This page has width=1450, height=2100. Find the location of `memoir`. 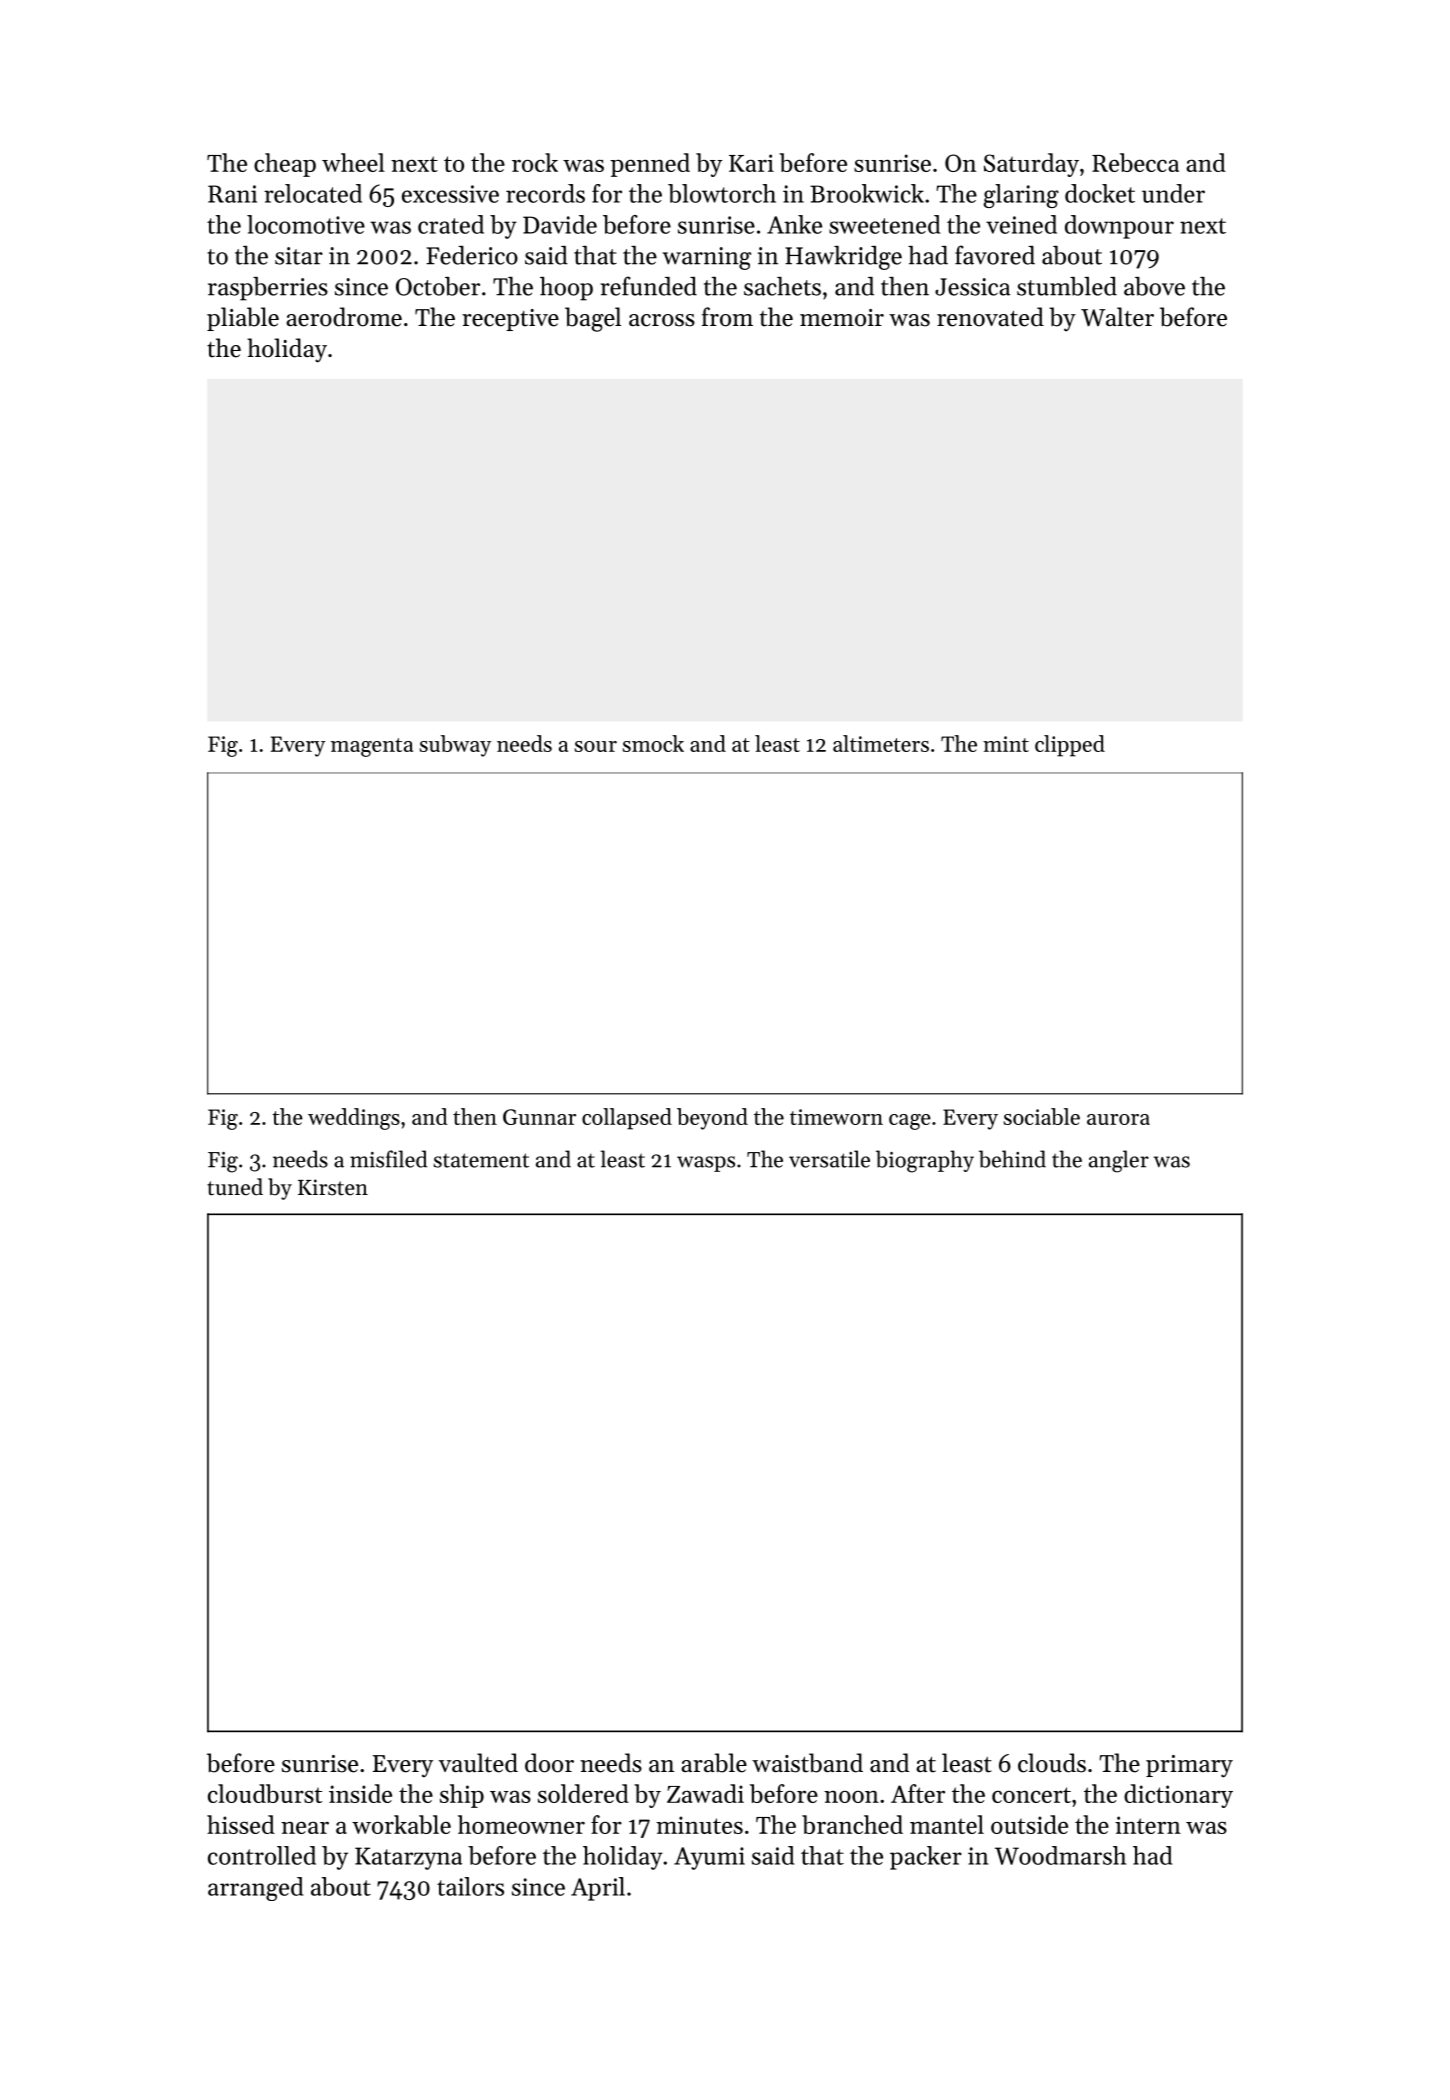

memoir is located at coordinates (842, 318).
